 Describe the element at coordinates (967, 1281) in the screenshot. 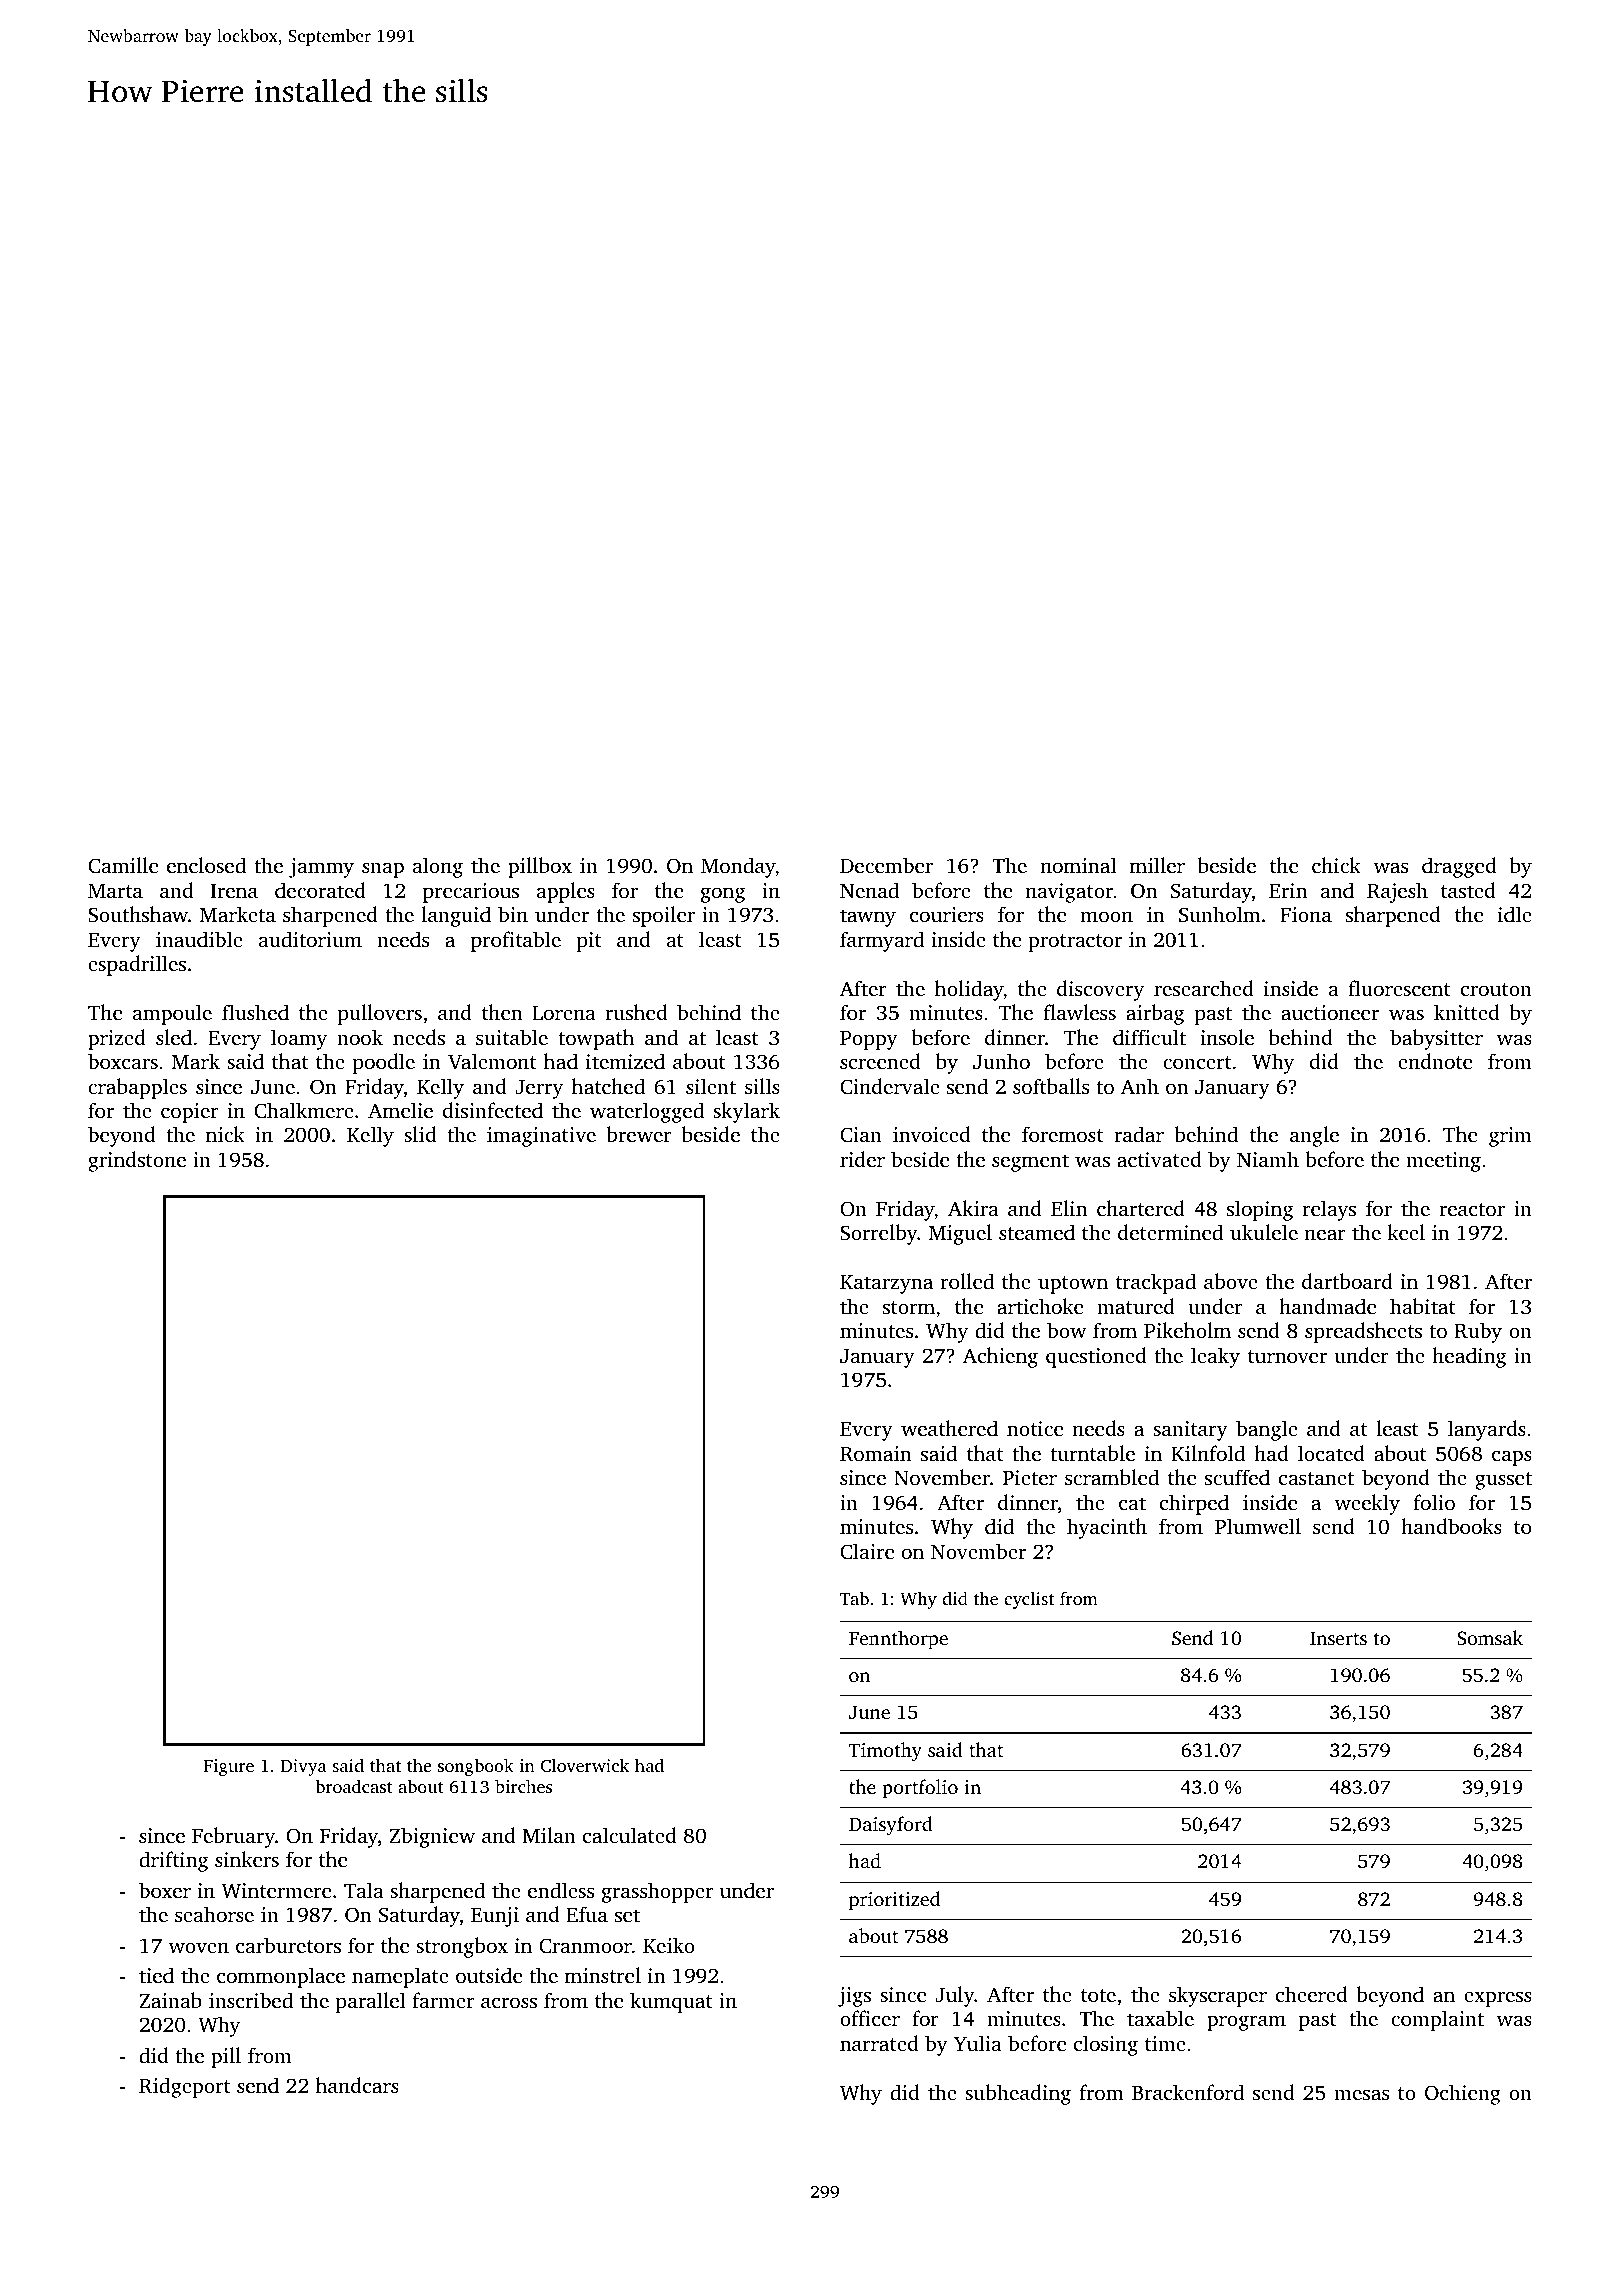

I see `rolled` at that location.
